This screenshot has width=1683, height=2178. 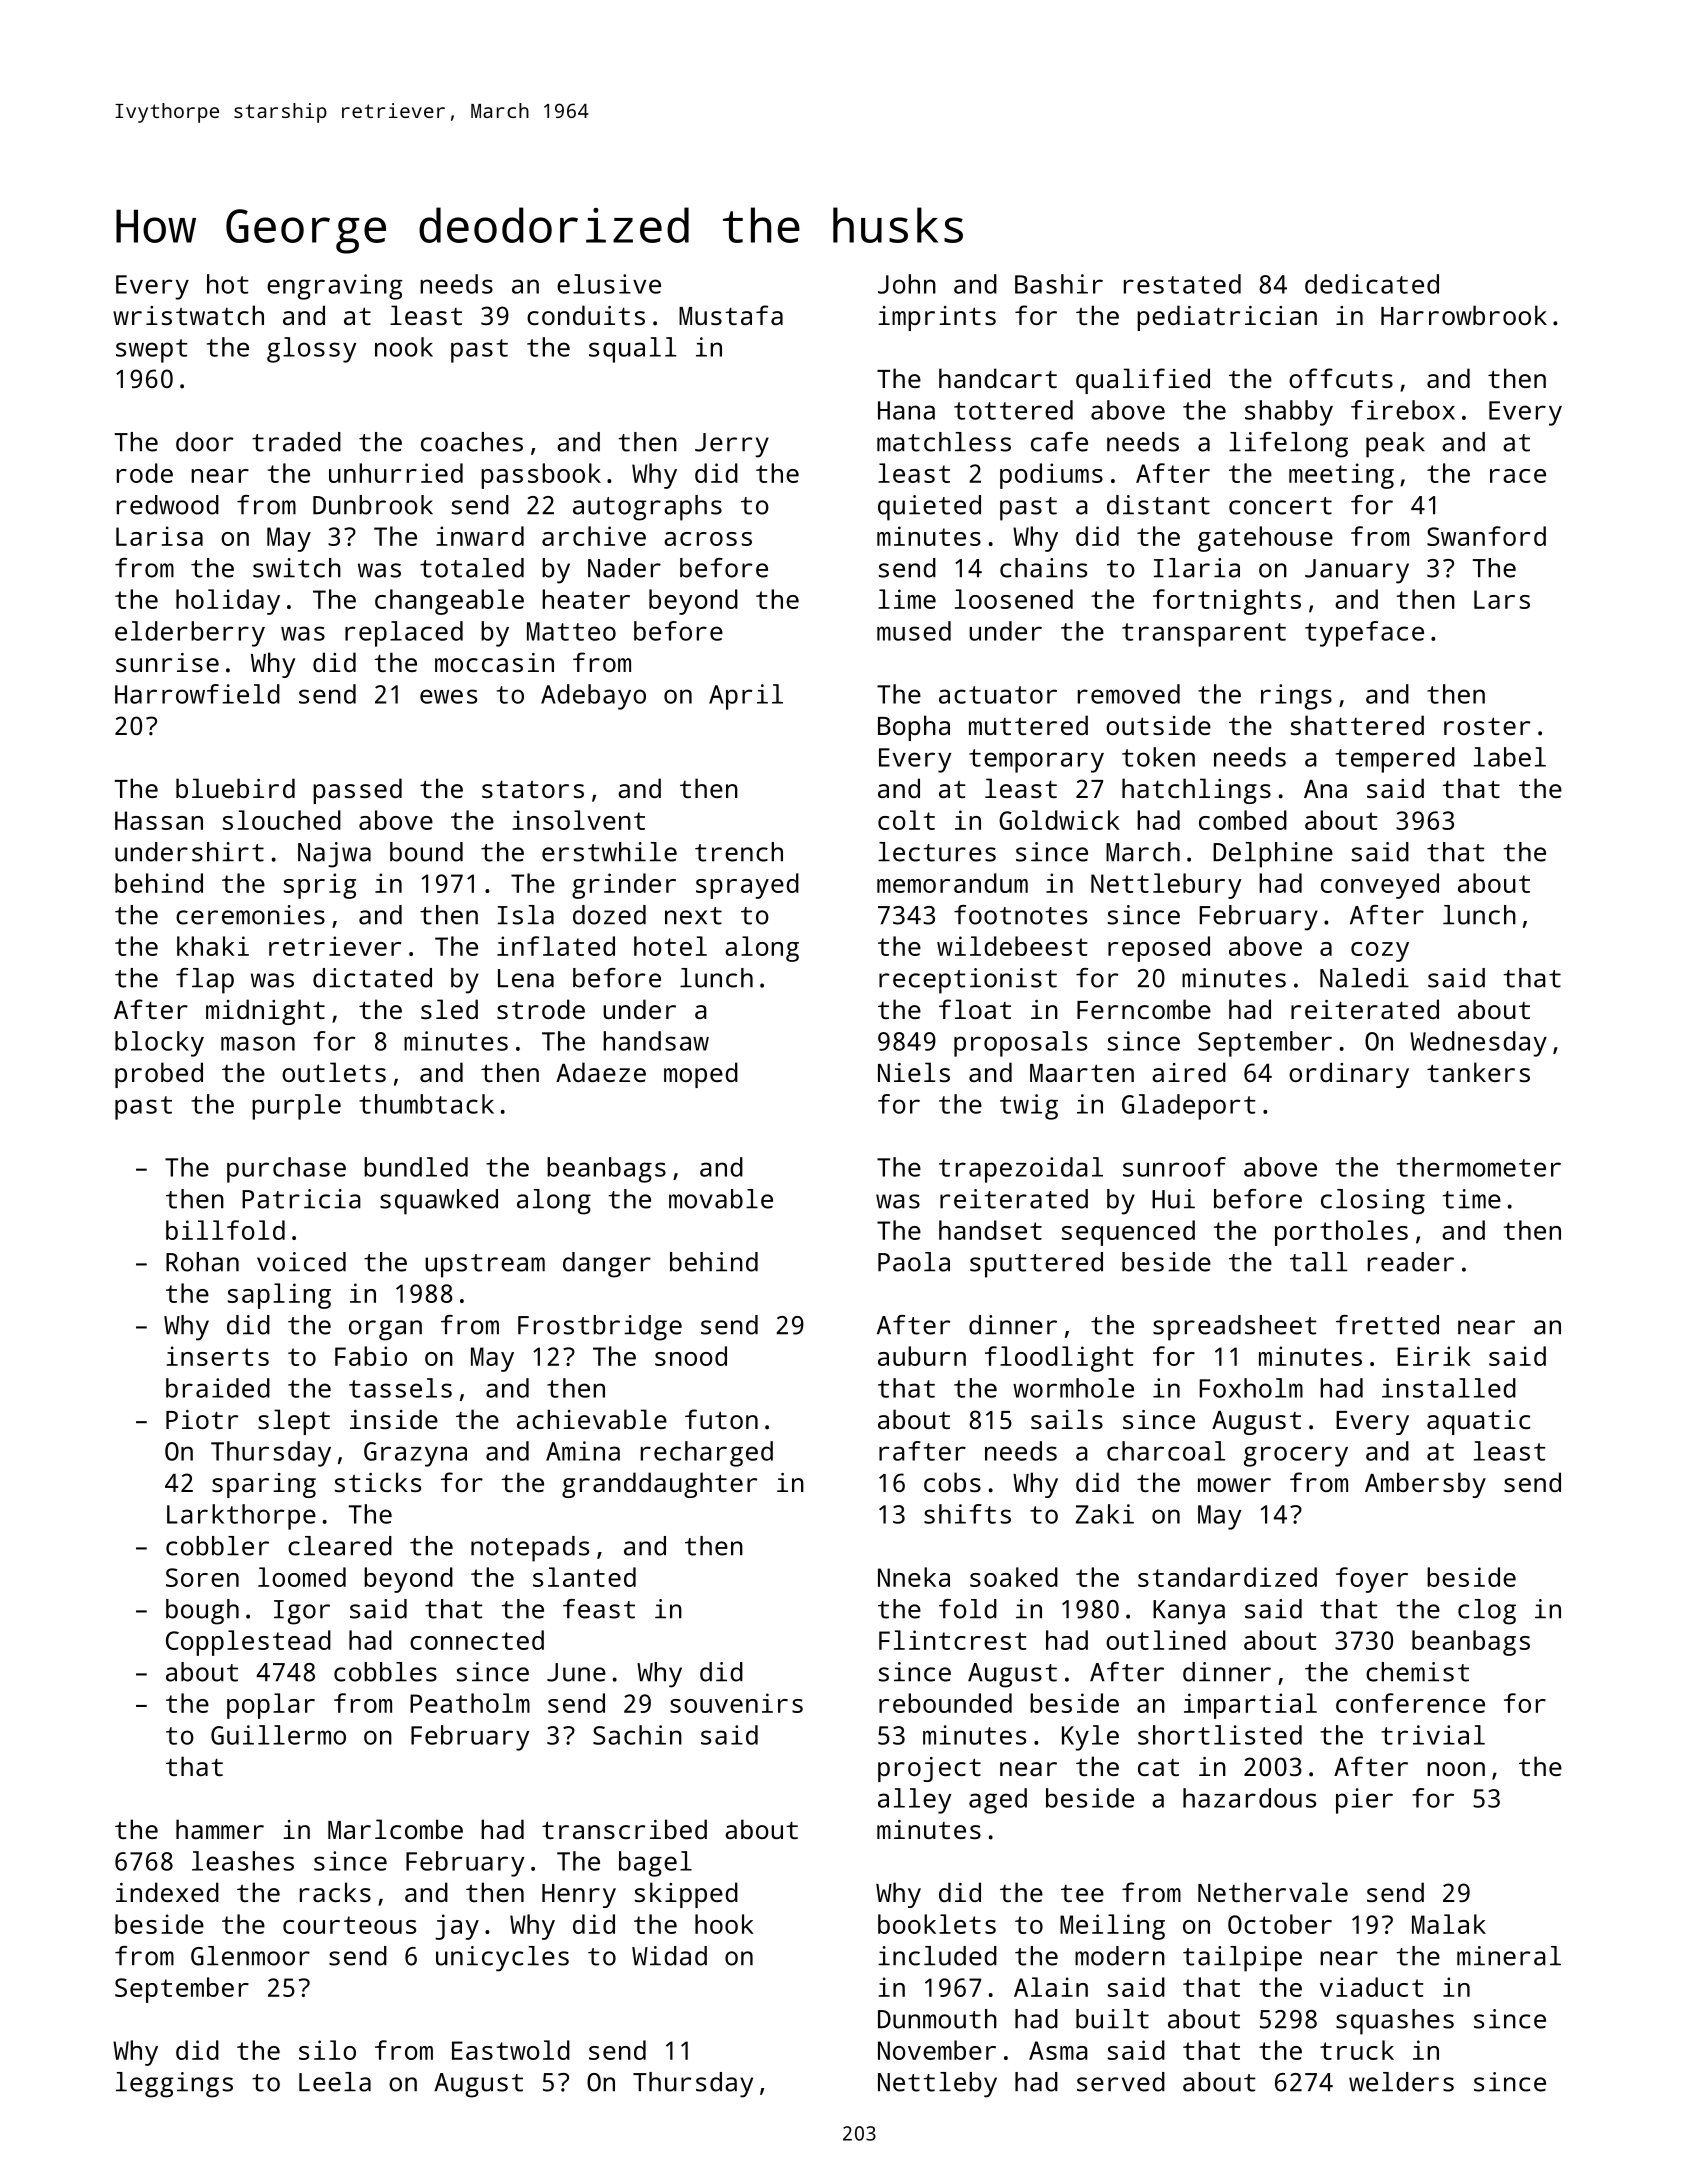 I want to click on autographs, so click(x=647, y=508).
